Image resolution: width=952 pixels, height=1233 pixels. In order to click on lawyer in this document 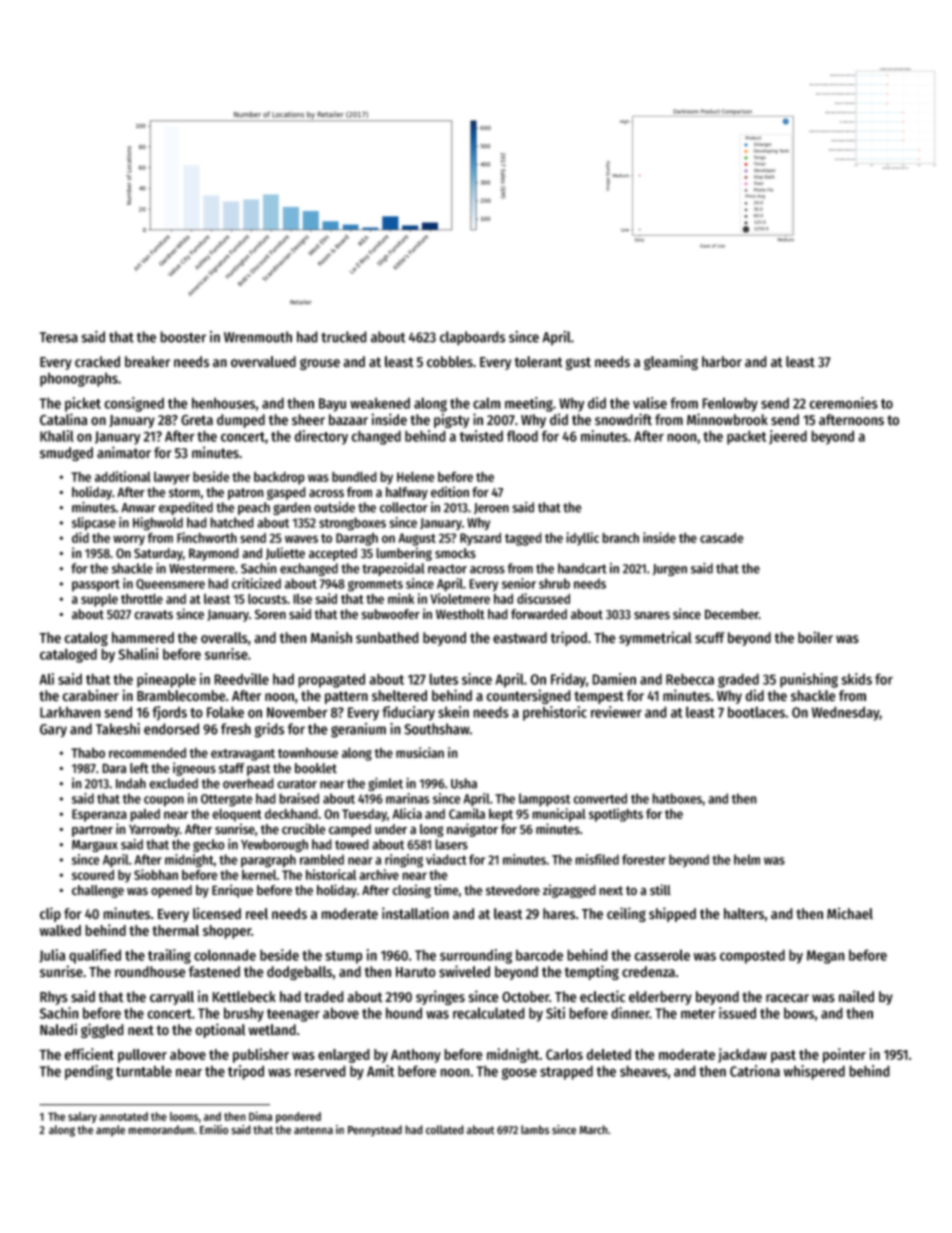, I will do `click(172, 478)`.
